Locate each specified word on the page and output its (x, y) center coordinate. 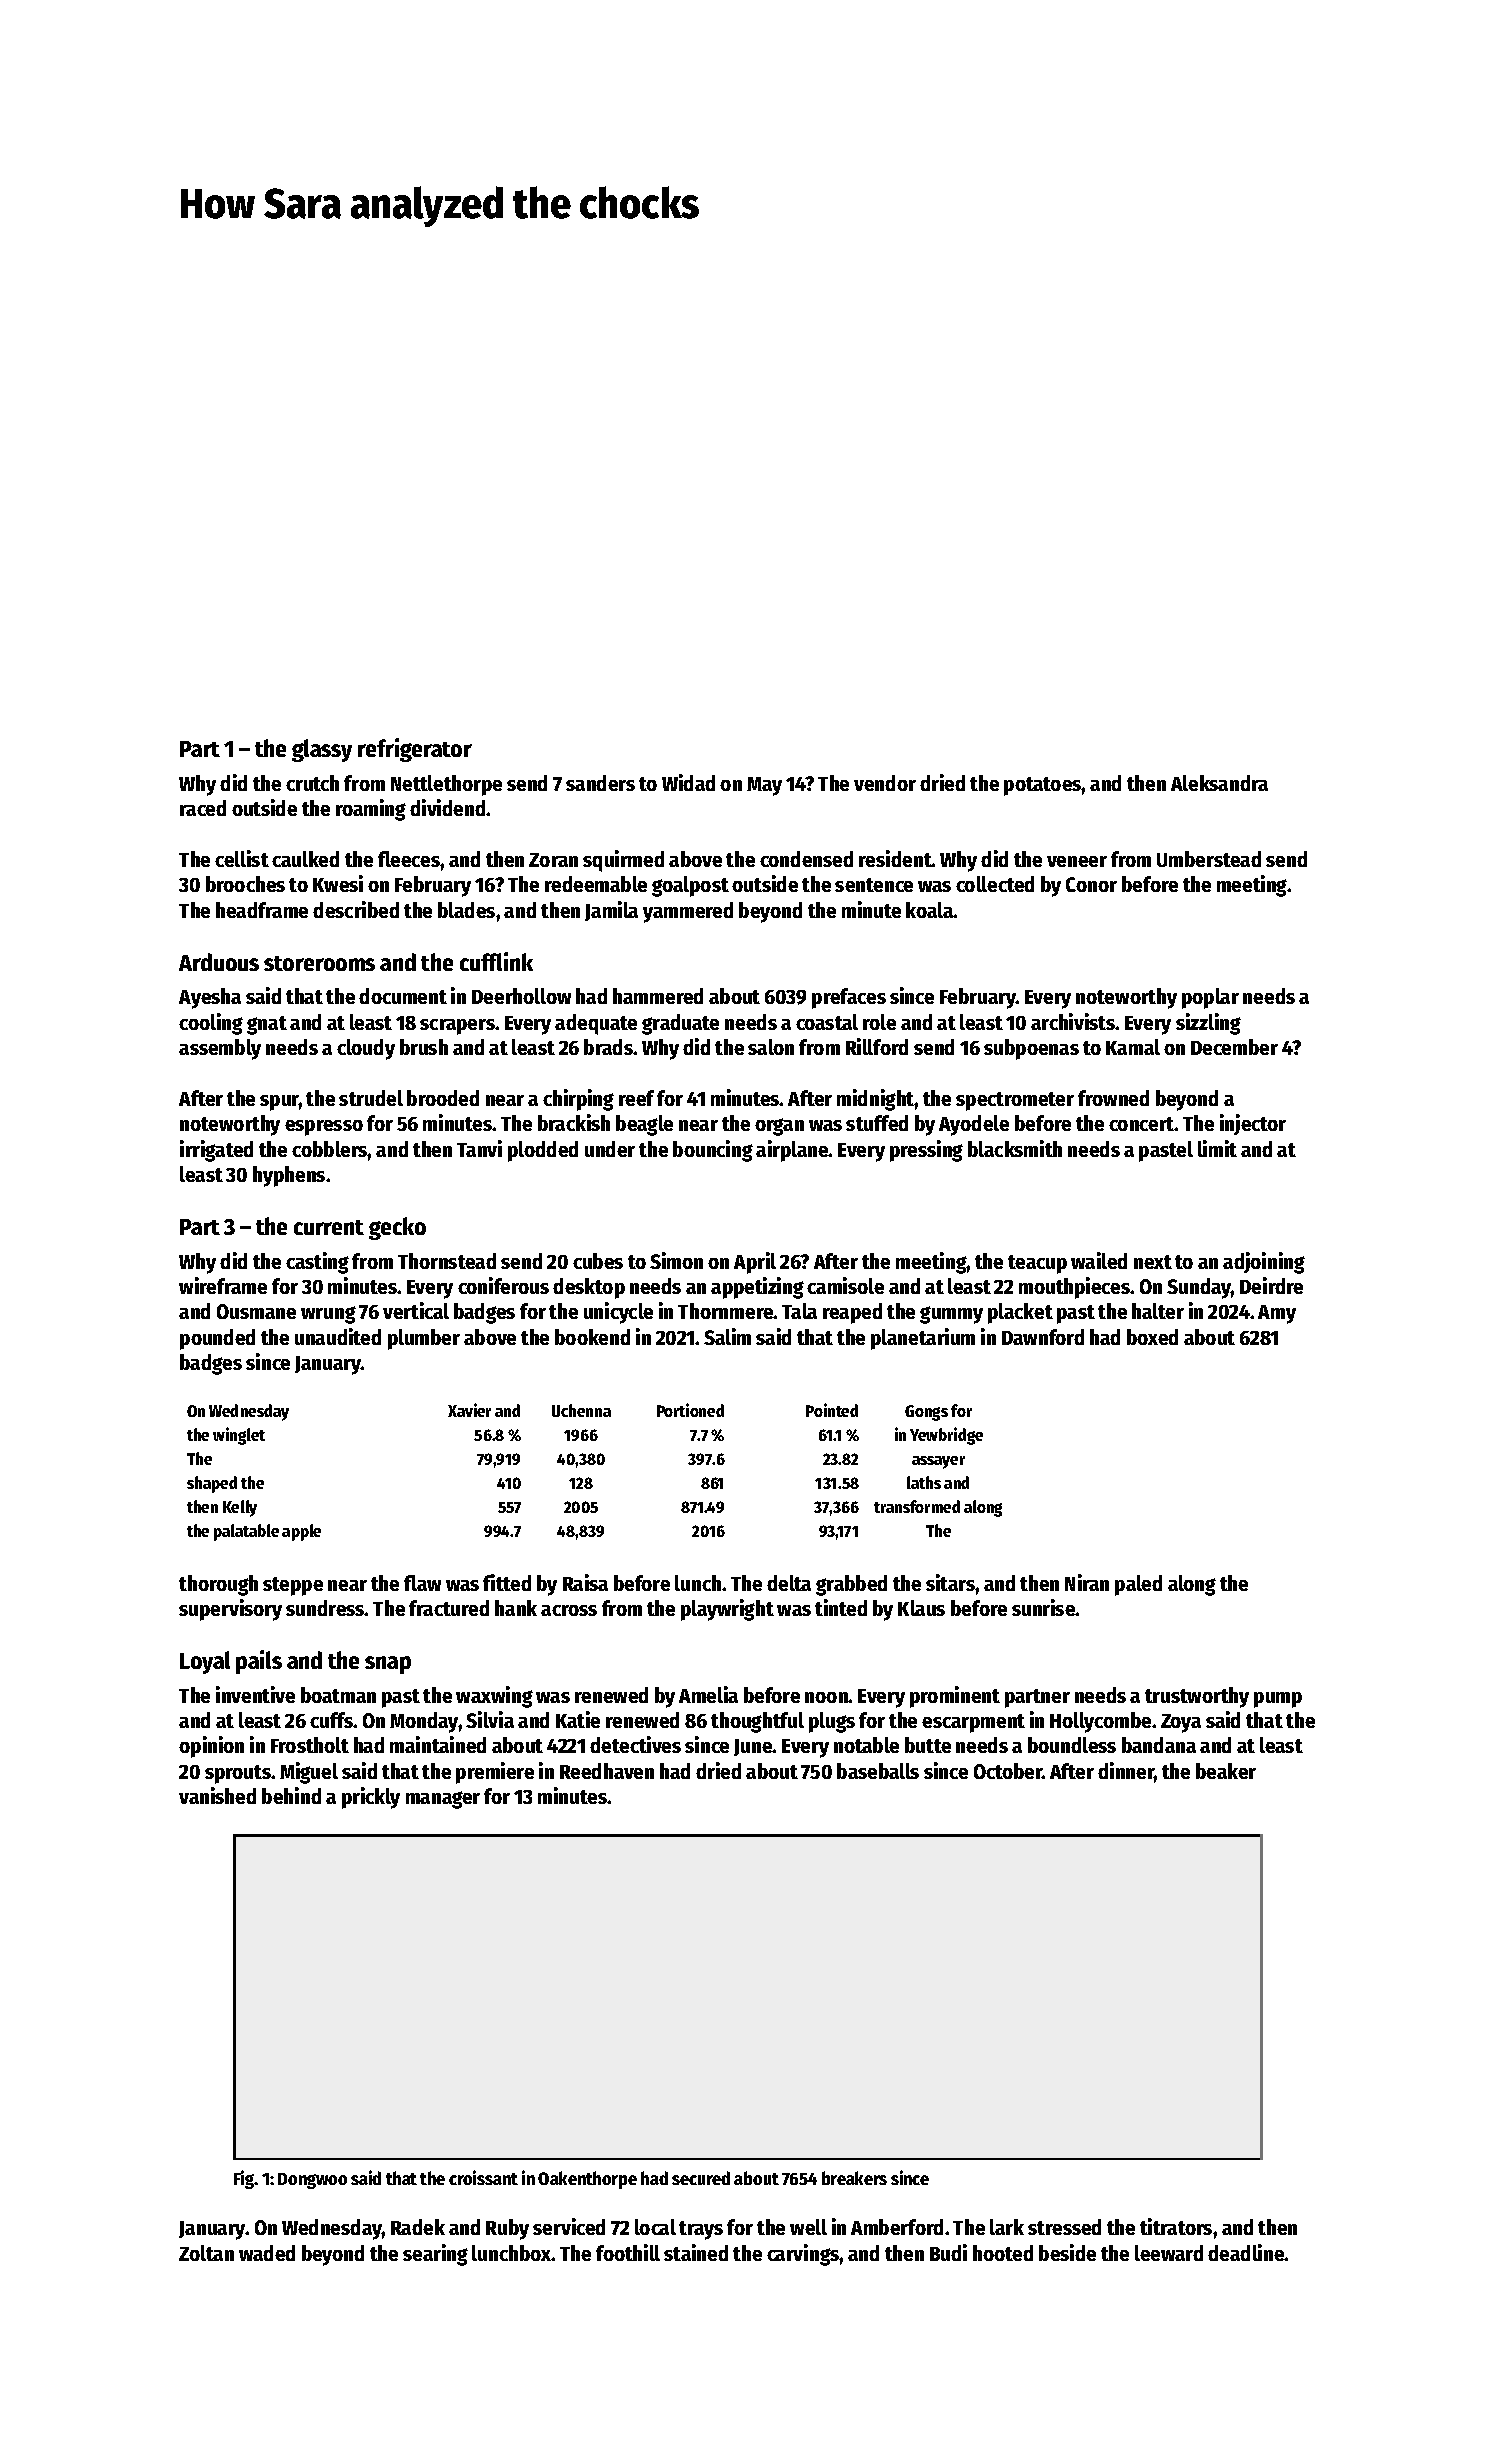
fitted (507, 1582)
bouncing (713, 1151)
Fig (244, 2179)
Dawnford (1043, 1337)
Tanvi (479, 1148)
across (569, 1610)
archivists (1073, 1021)
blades (466, 910)
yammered (688, 912)
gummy (951, 1315)
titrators (1176, 2226)
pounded (217, 1339)
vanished (217, 1795)
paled (1138, 1585)
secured (701, 2178)
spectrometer (1015, 1101)
